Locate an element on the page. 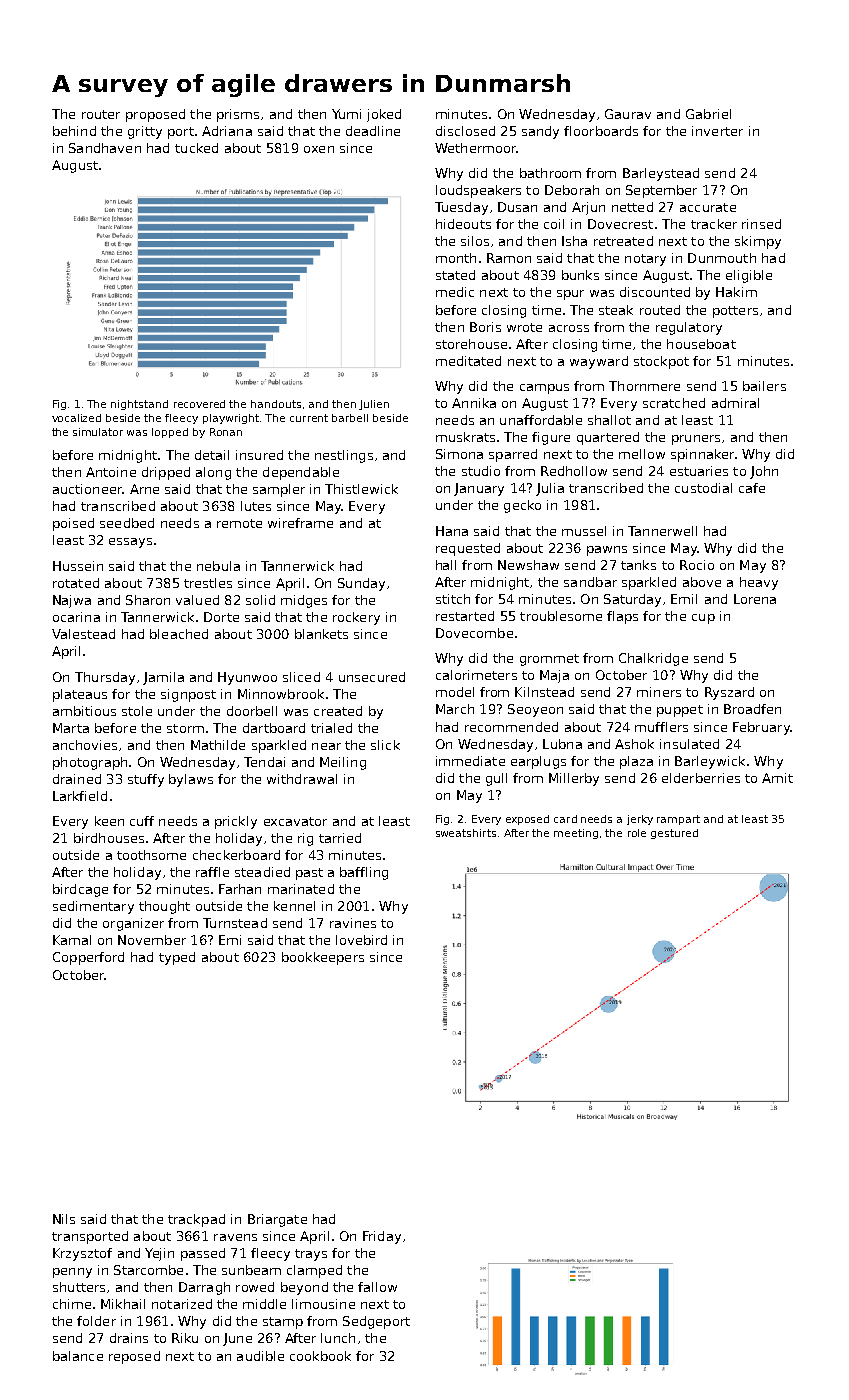  miners is located at coordinates (659, 692).
